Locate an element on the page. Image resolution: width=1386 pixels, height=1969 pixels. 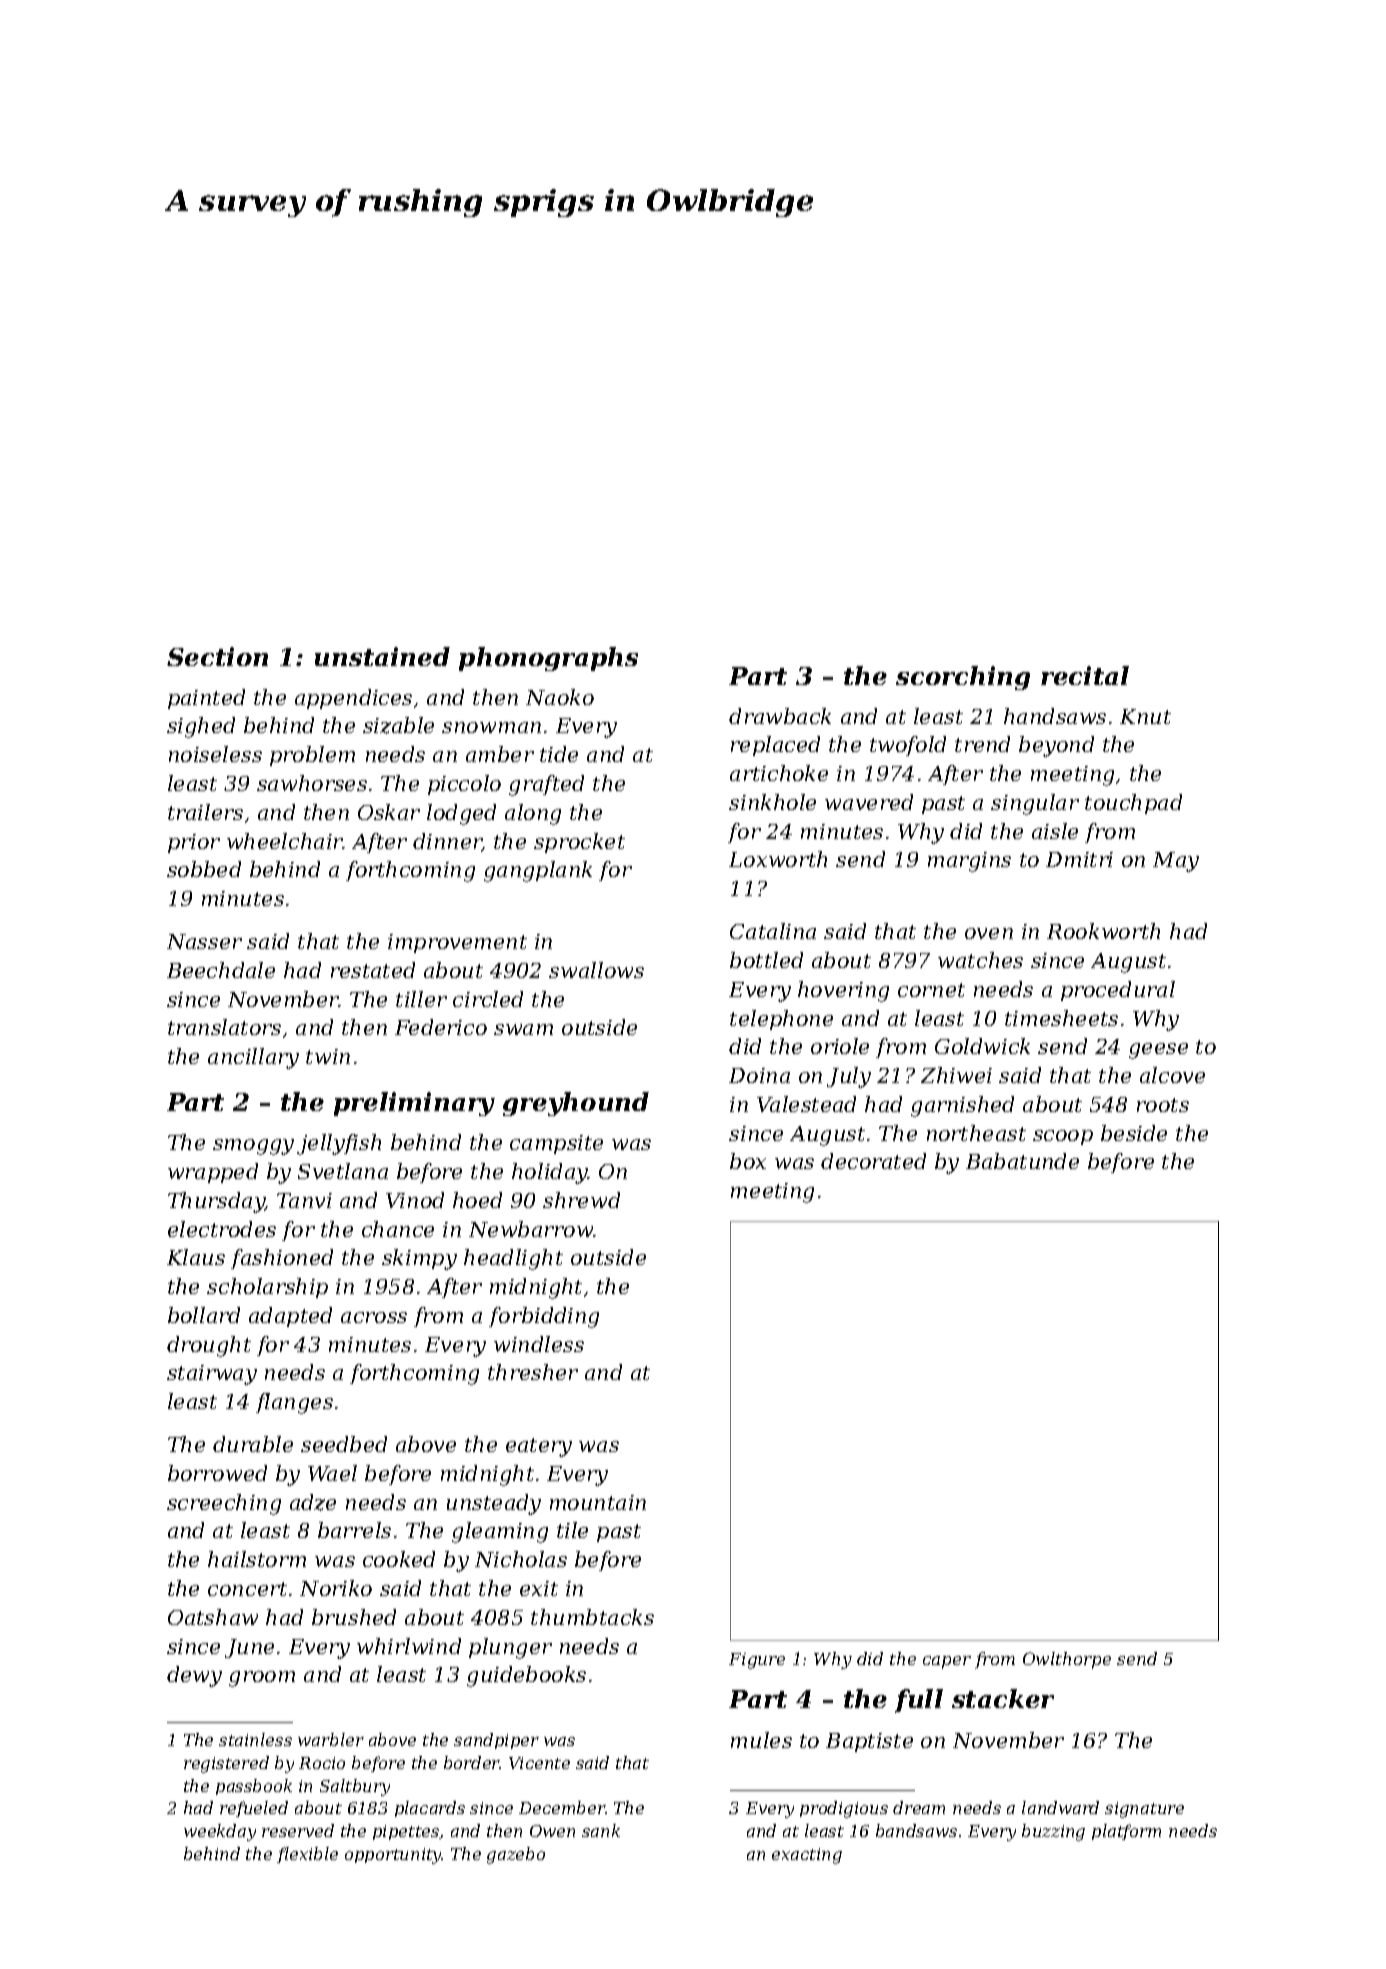
Noriko is located at coordinates (336, 1588).
